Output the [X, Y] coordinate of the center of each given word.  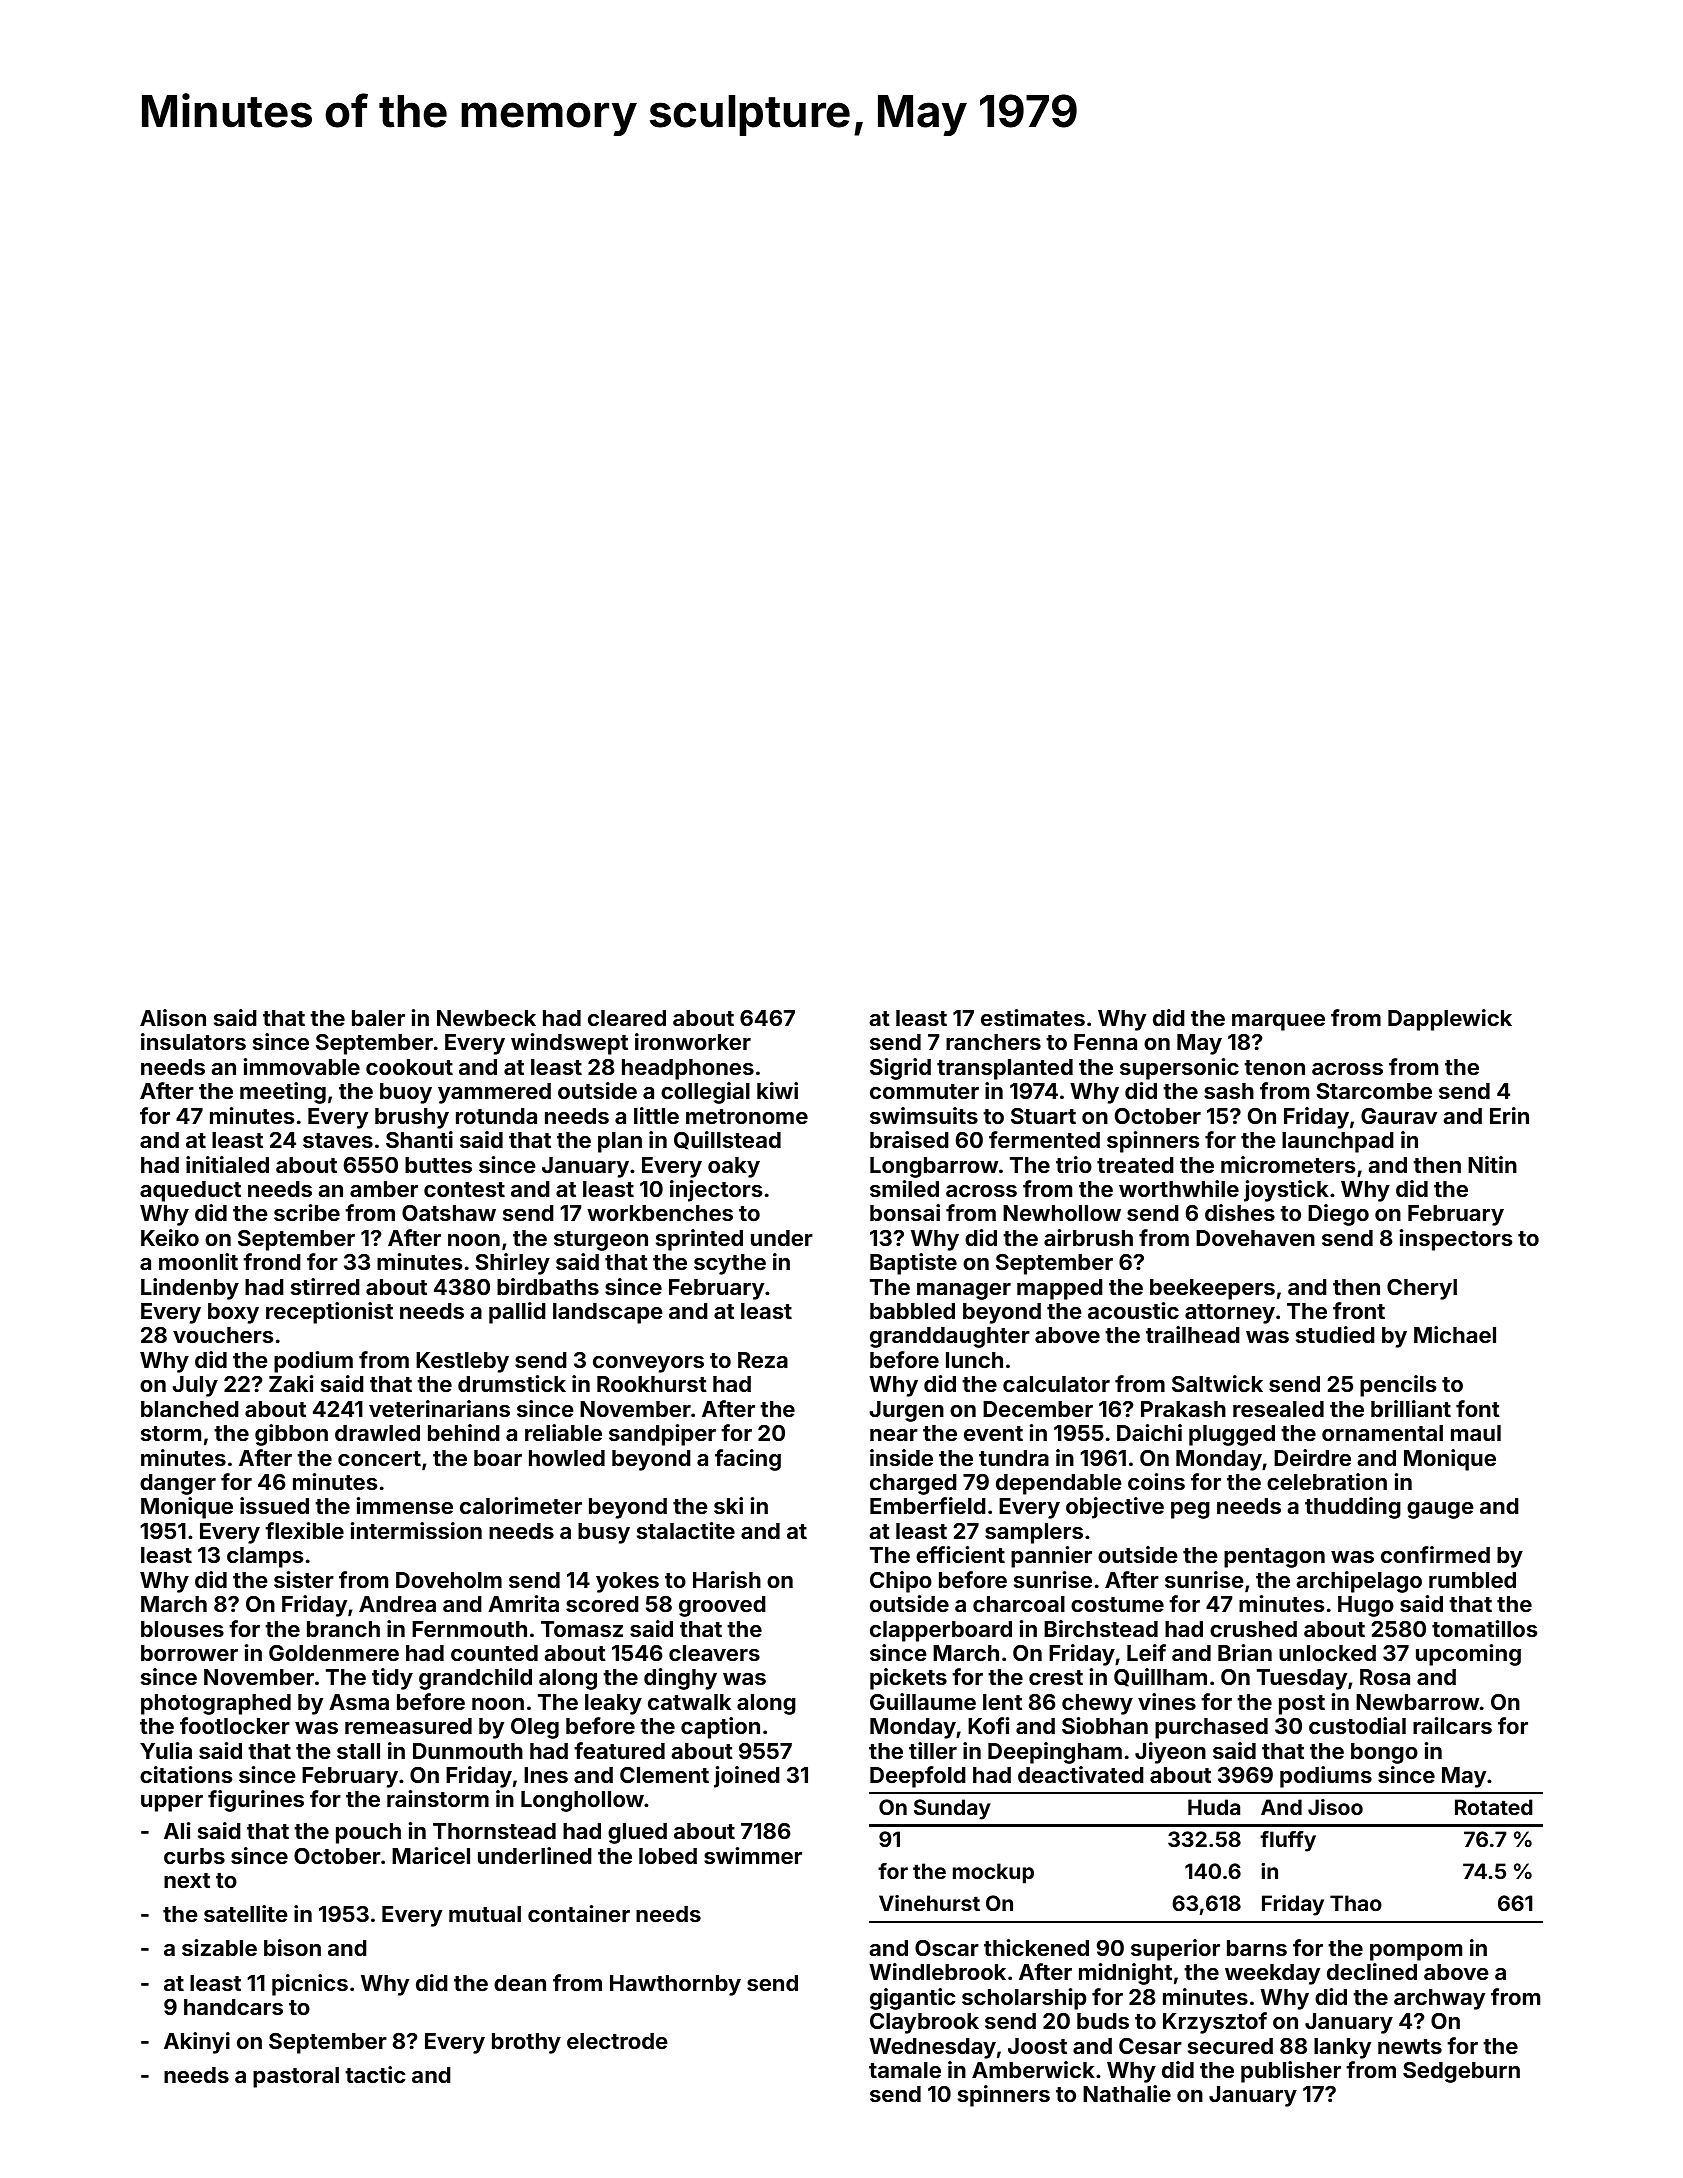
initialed [227, 1164]
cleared [627, 1018]
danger [178, 1484]
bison [292, 1947]
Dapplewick [1450, 1020]
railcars [1452, 1725]
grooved [722, 1606]
